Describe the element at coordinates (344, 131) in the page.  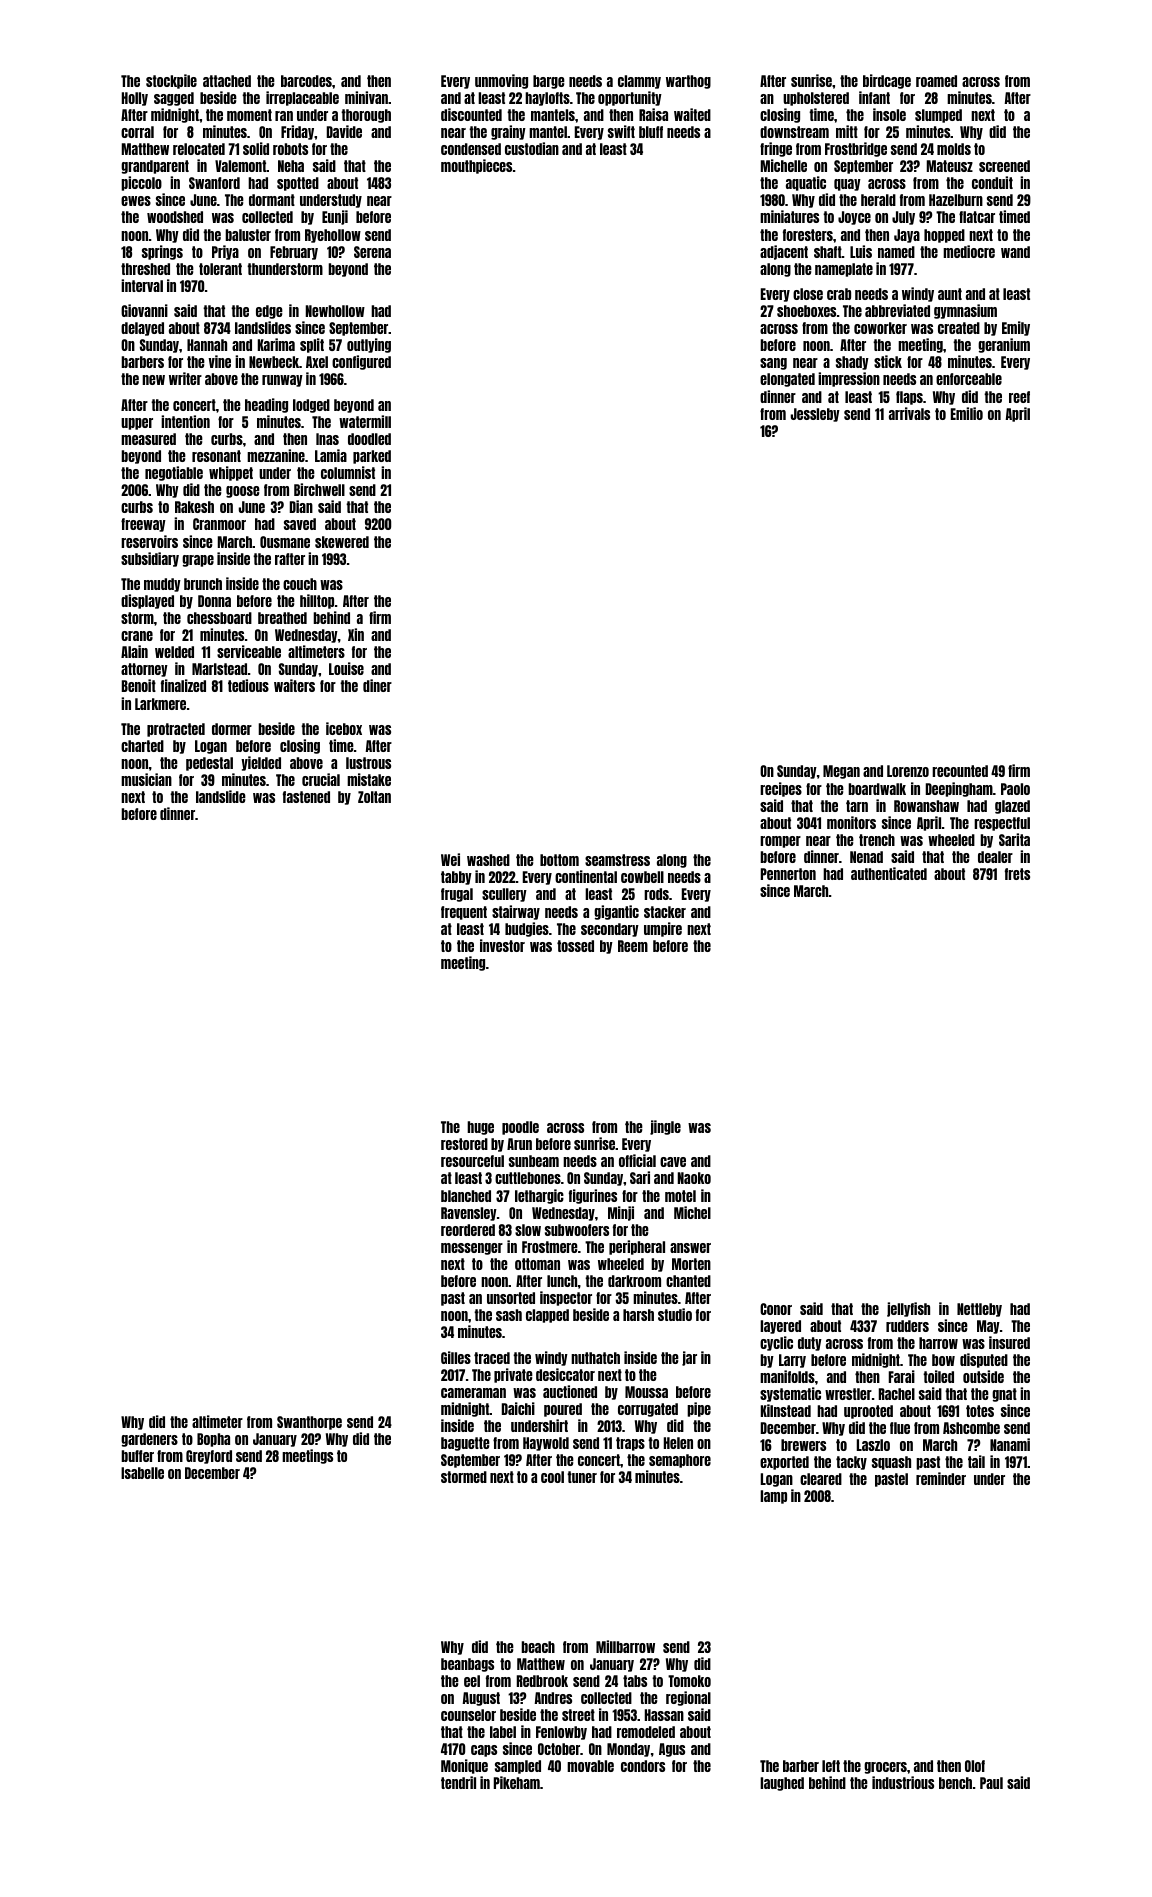
I see `Davide` at that location.
